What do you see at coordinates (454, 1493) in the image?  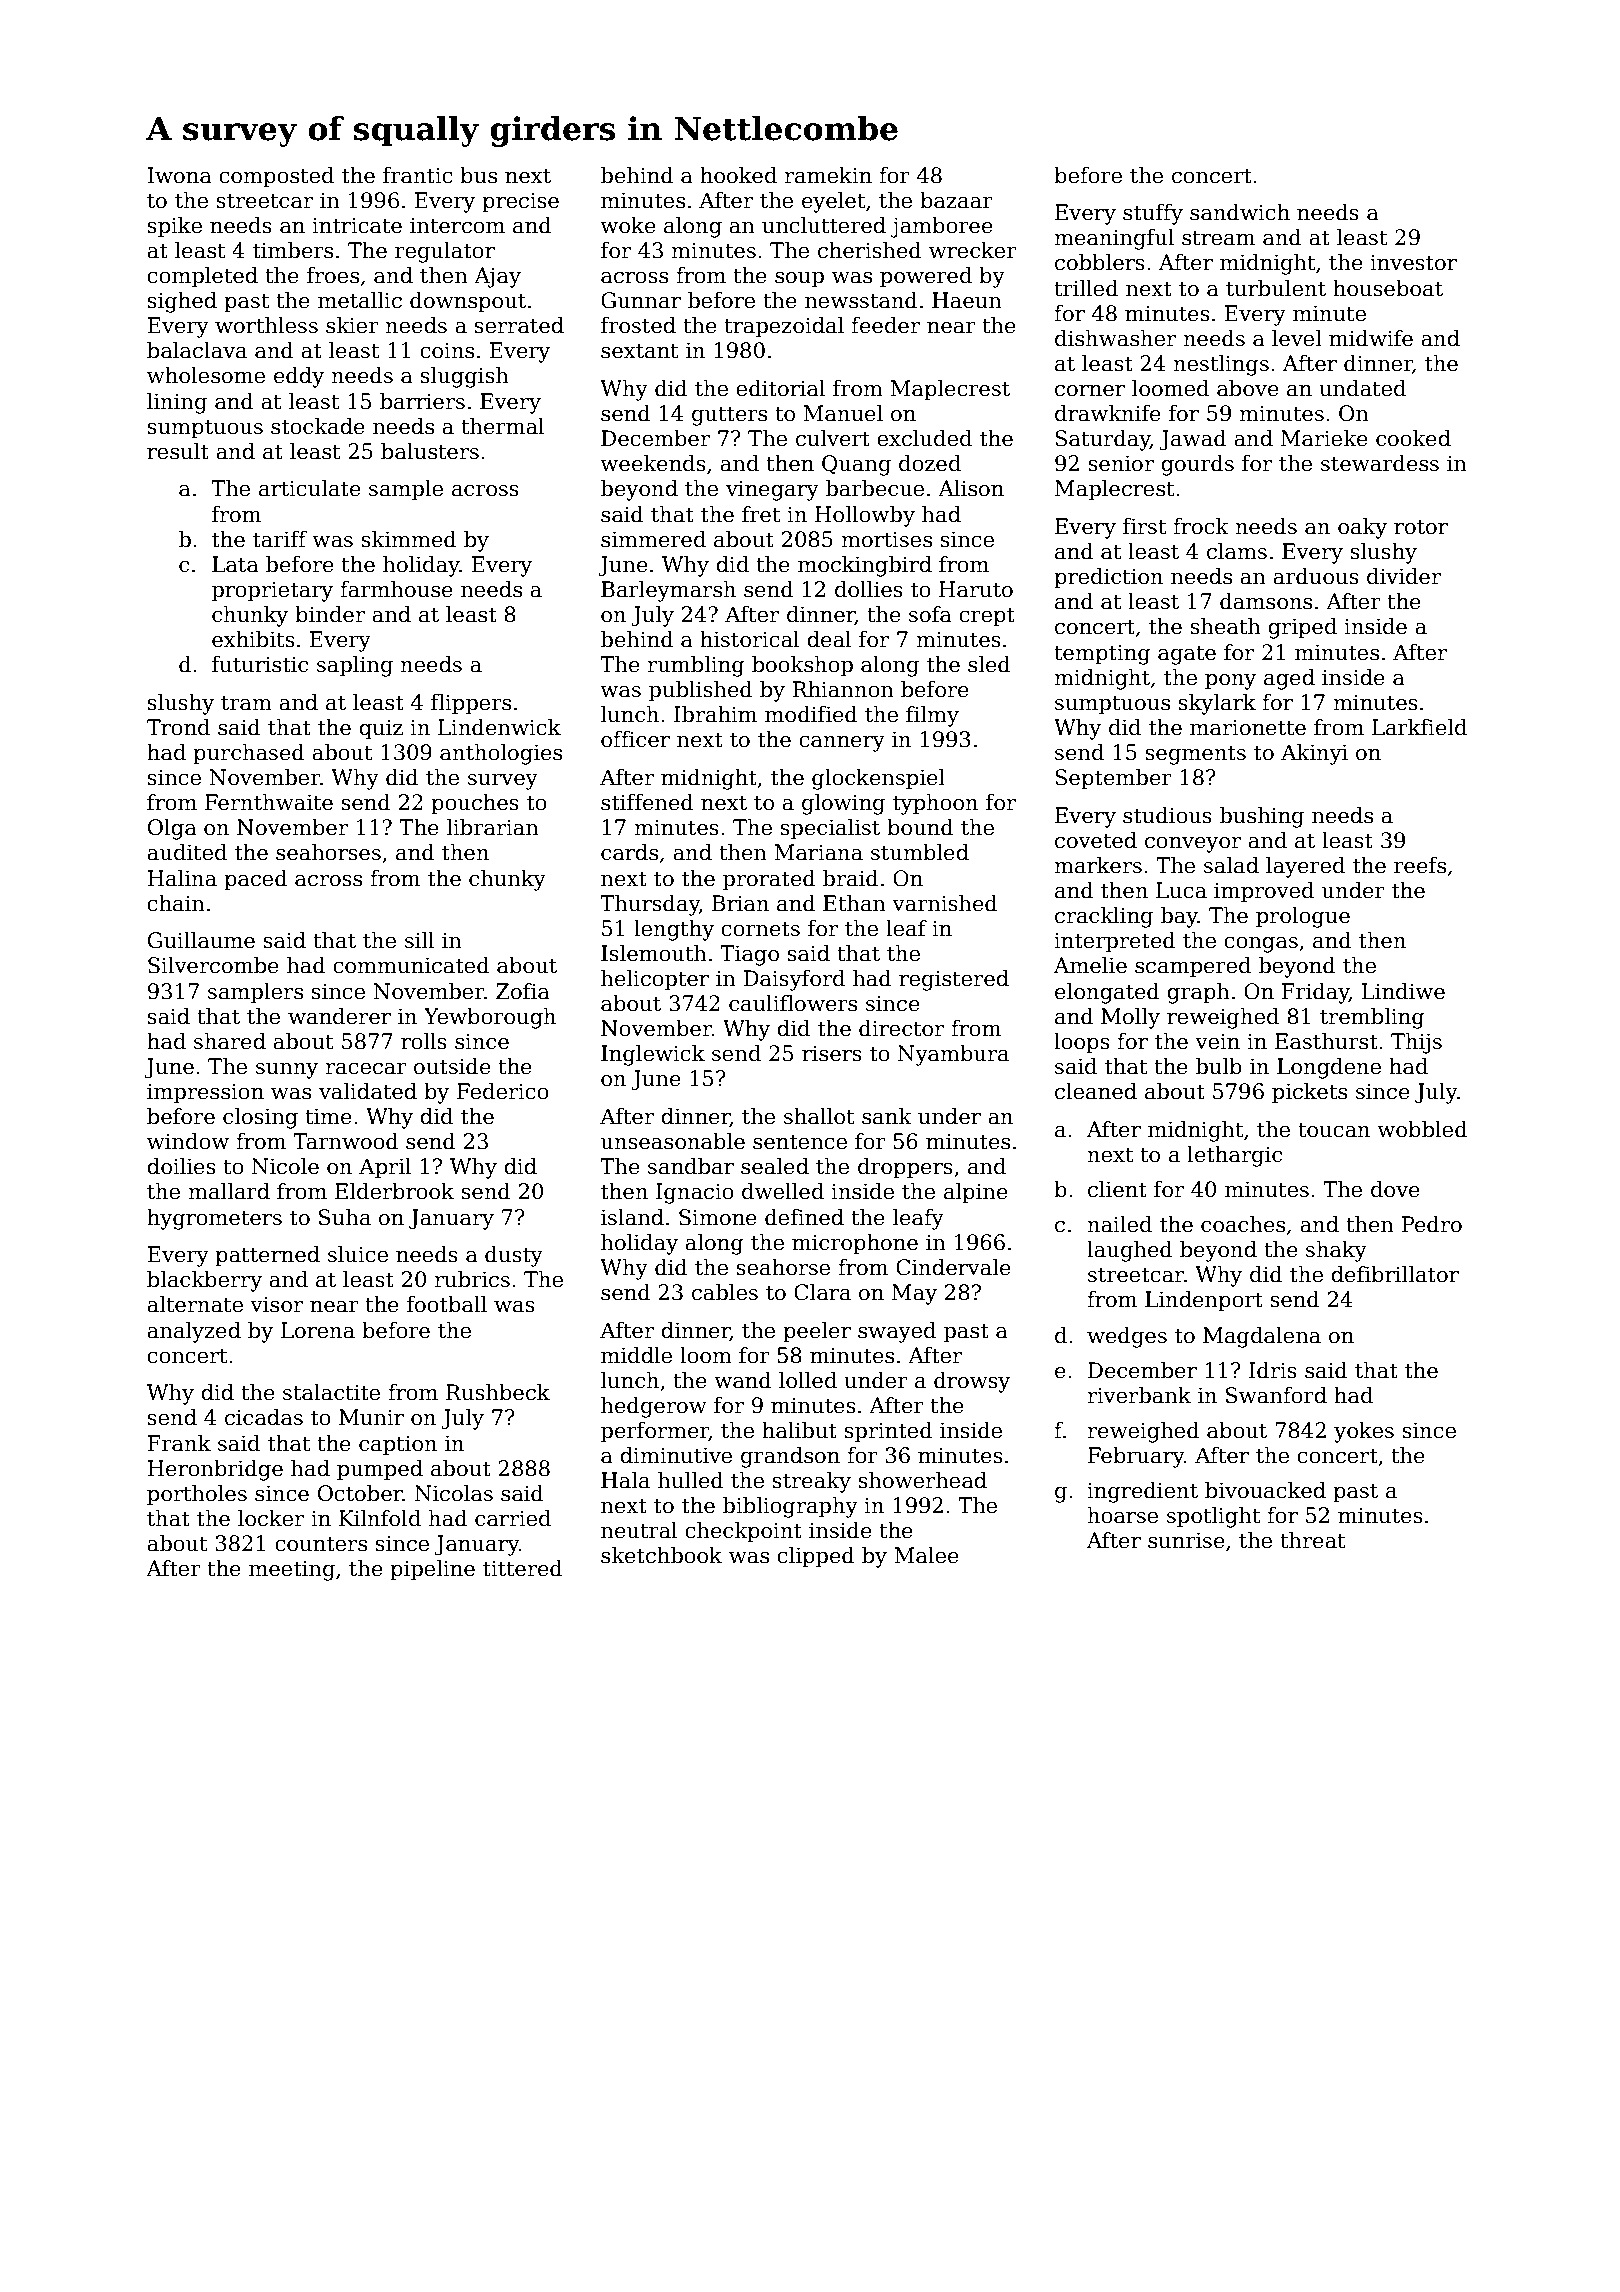 I see `Nicolas` at bounding box center [454, 1493].
